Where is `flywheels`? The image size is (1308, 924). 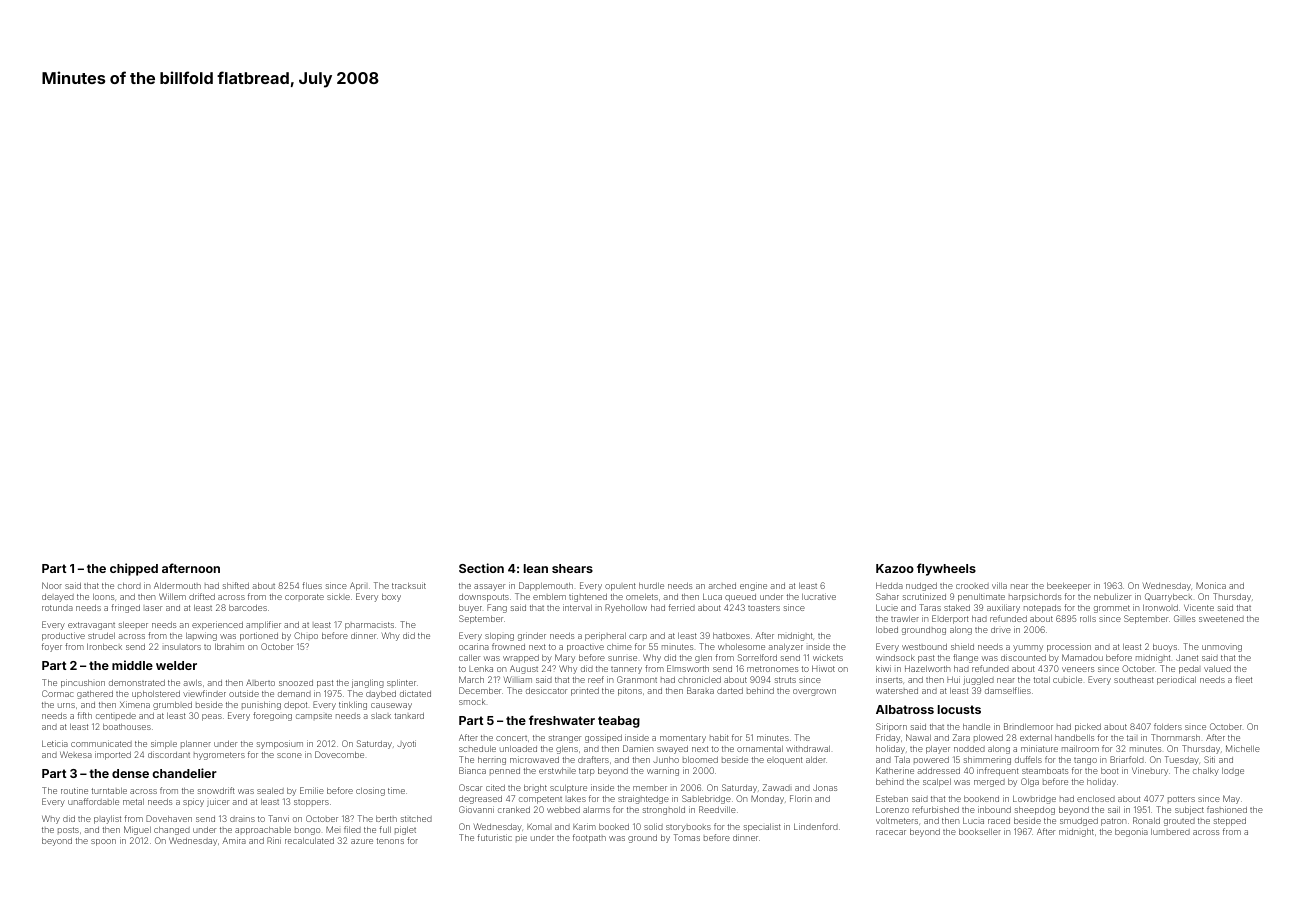 flywheels is located at coordinates (946, 569).
